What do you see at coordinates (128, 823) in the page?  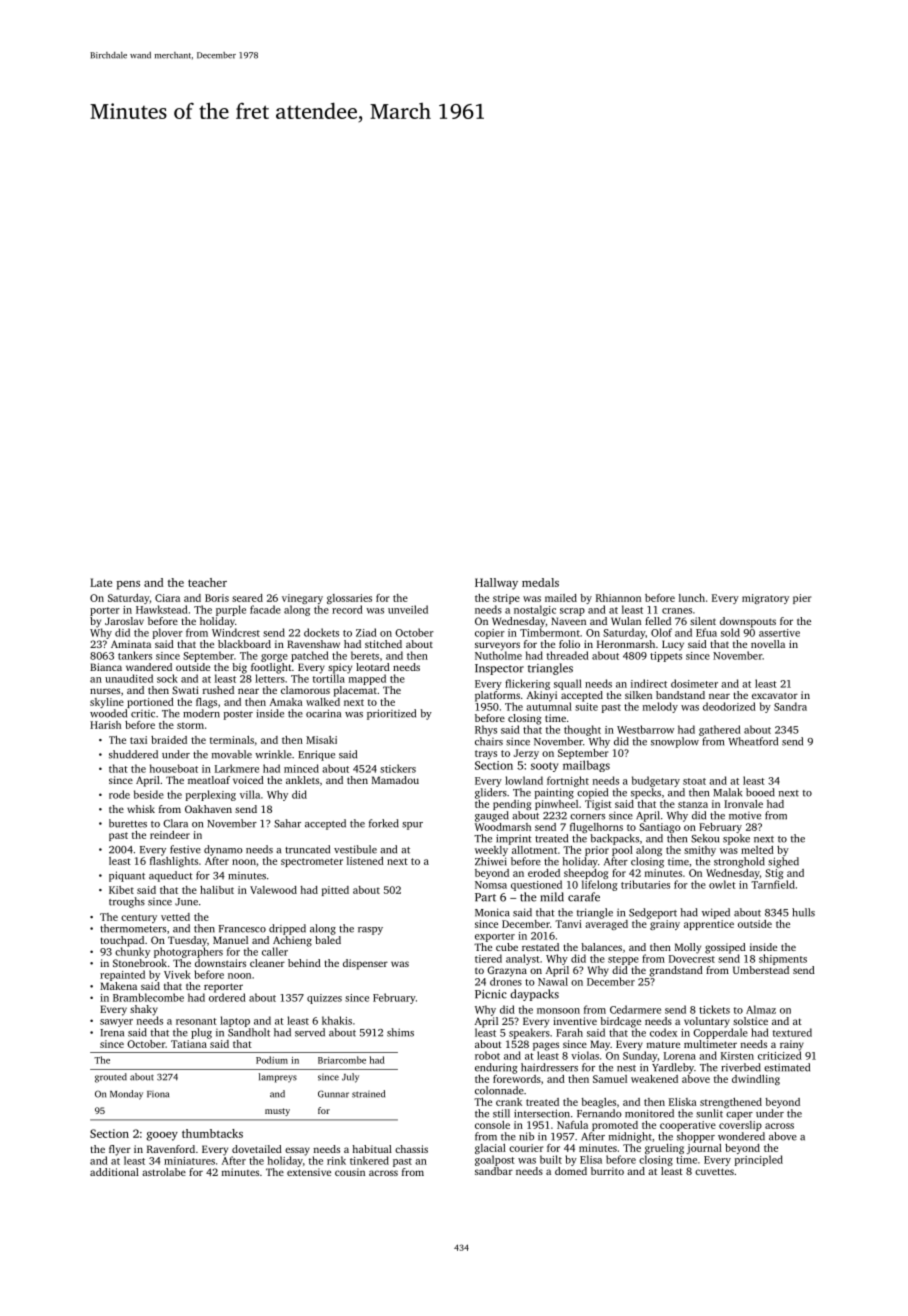 I see `burettes` at bounding box center [128, 823].
